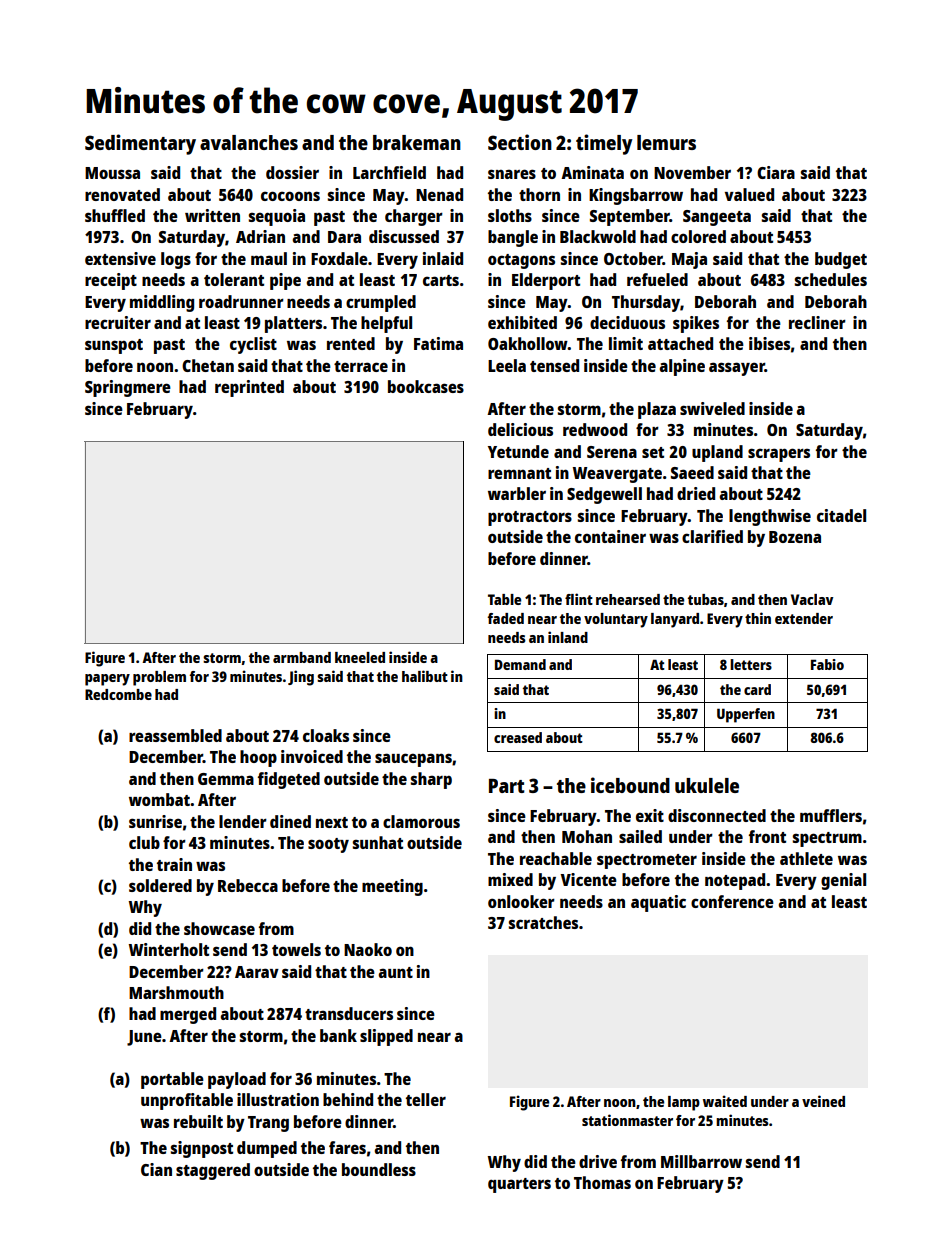 The width and height of the image is (952, 1233). What do you see at coordinates (425, 676) in the image?
I see `halibut` at bounding box center [425, 676].
